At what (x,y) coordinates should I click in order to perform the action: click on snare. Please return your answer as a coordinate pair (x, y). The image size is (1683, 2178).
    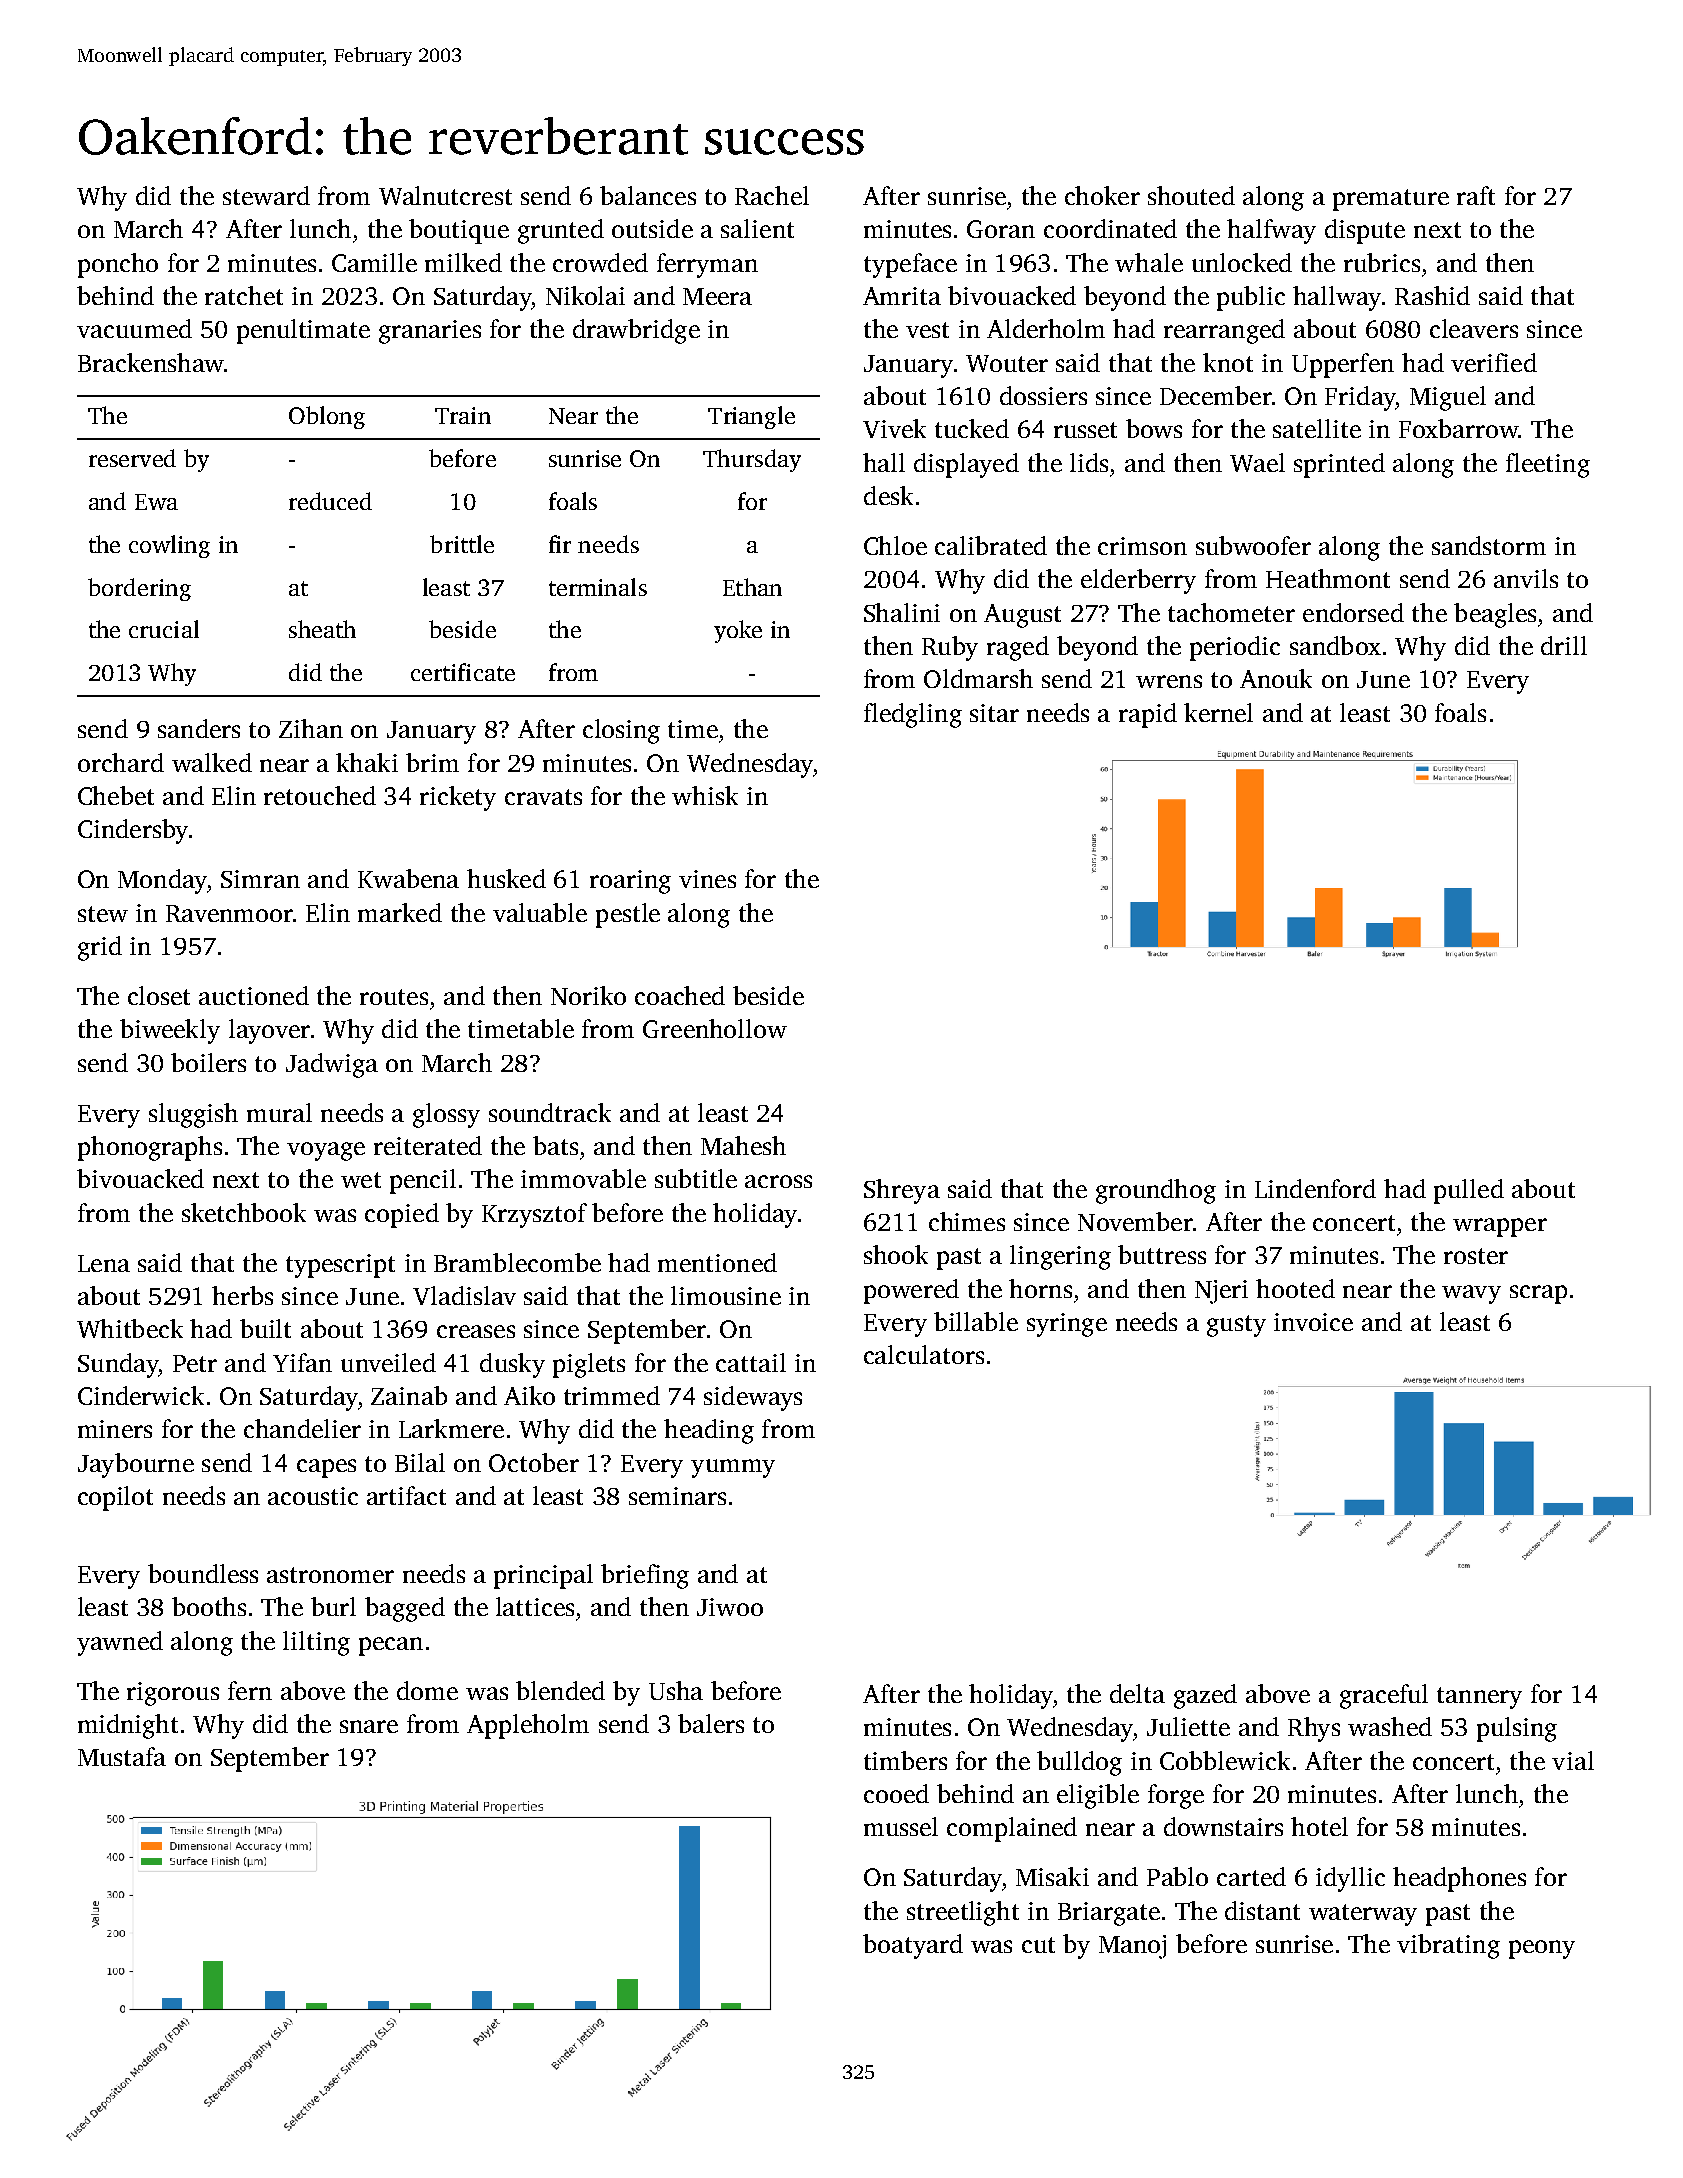
    Looking at the image, I should click on (369, 1726).
